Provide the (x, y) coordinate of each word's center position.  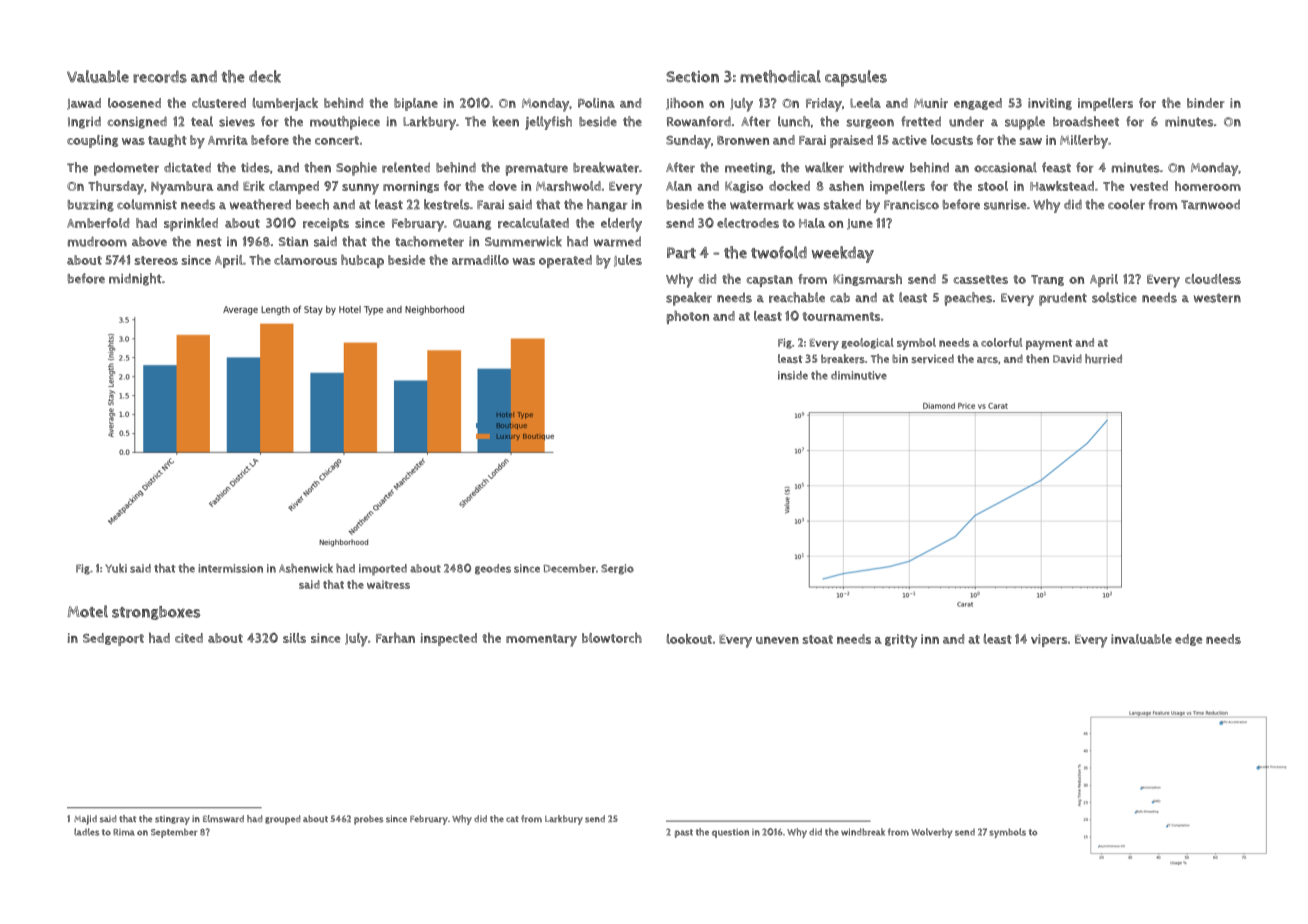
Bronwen (743, 140)
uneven (777, 640)
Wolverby (931, 833)
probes (368, 820)
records (160, 76)
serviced (932, 359)
